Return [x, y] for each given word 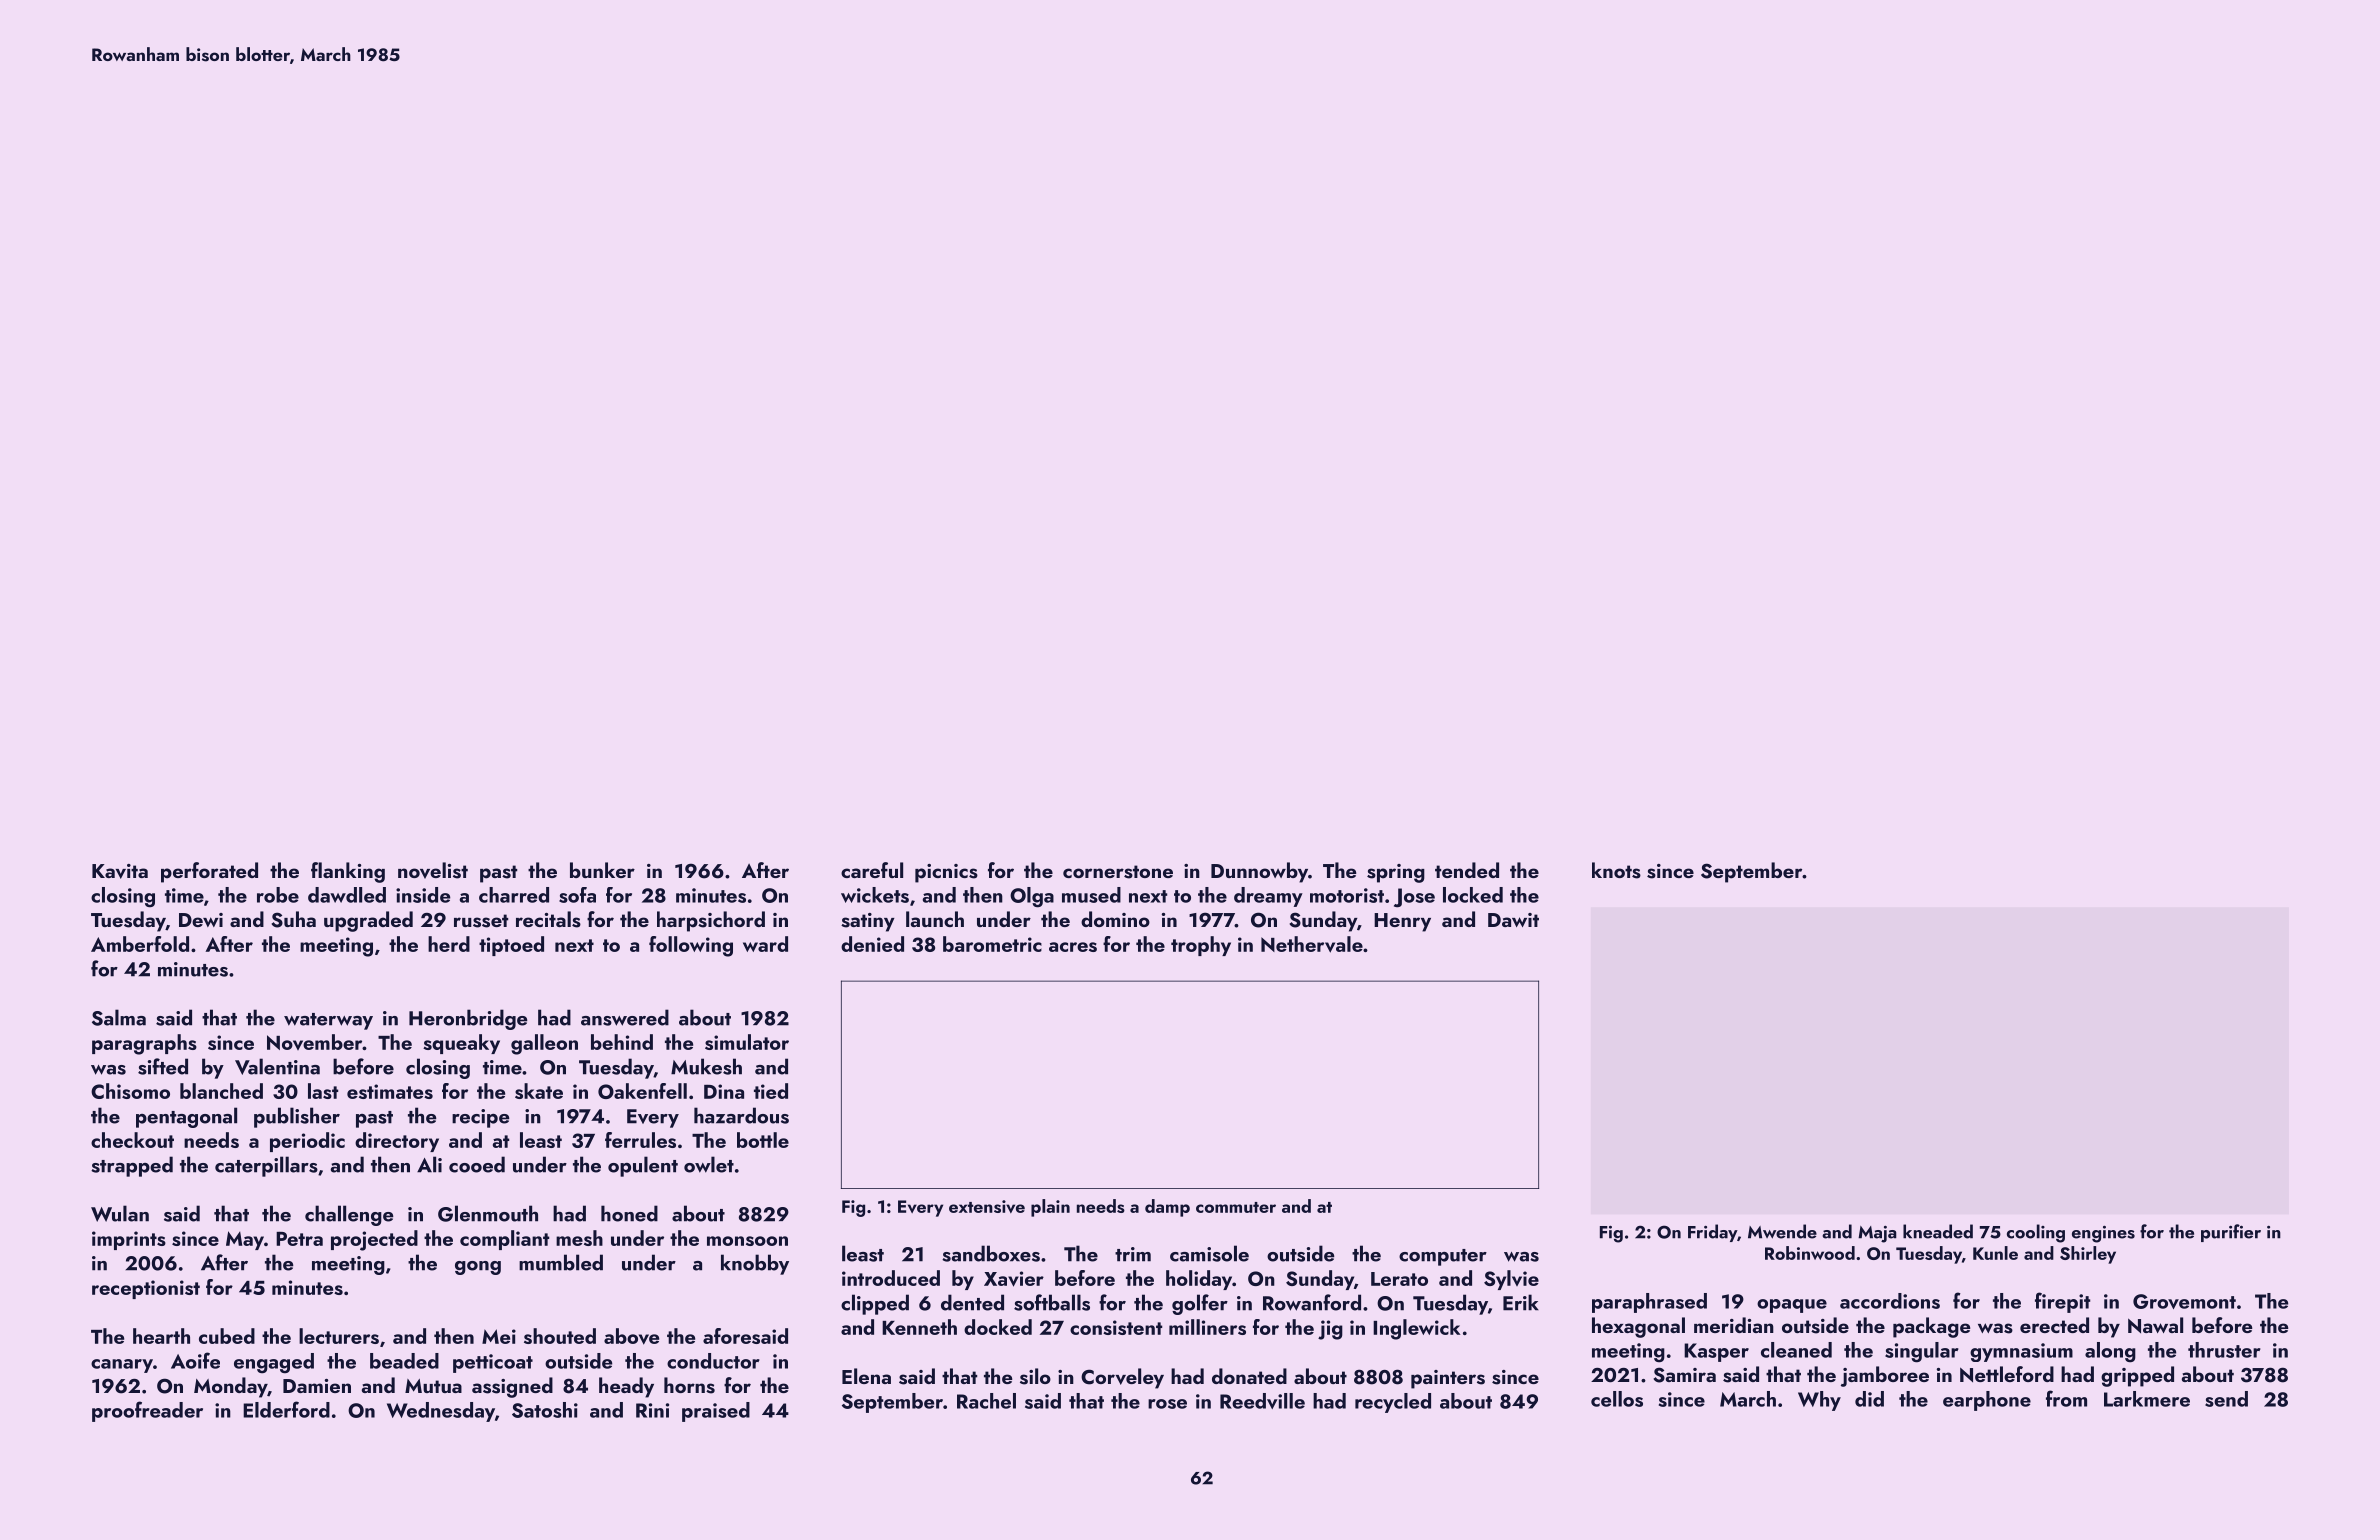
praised [716, 1412]
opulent [643, 1166]
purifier [2231, 1233]
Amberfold [140, 944]
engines [2103, 1234]
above [631, 1336]
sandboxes [991, 1253]
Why [1819, 1401]
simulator [747, 1042]
